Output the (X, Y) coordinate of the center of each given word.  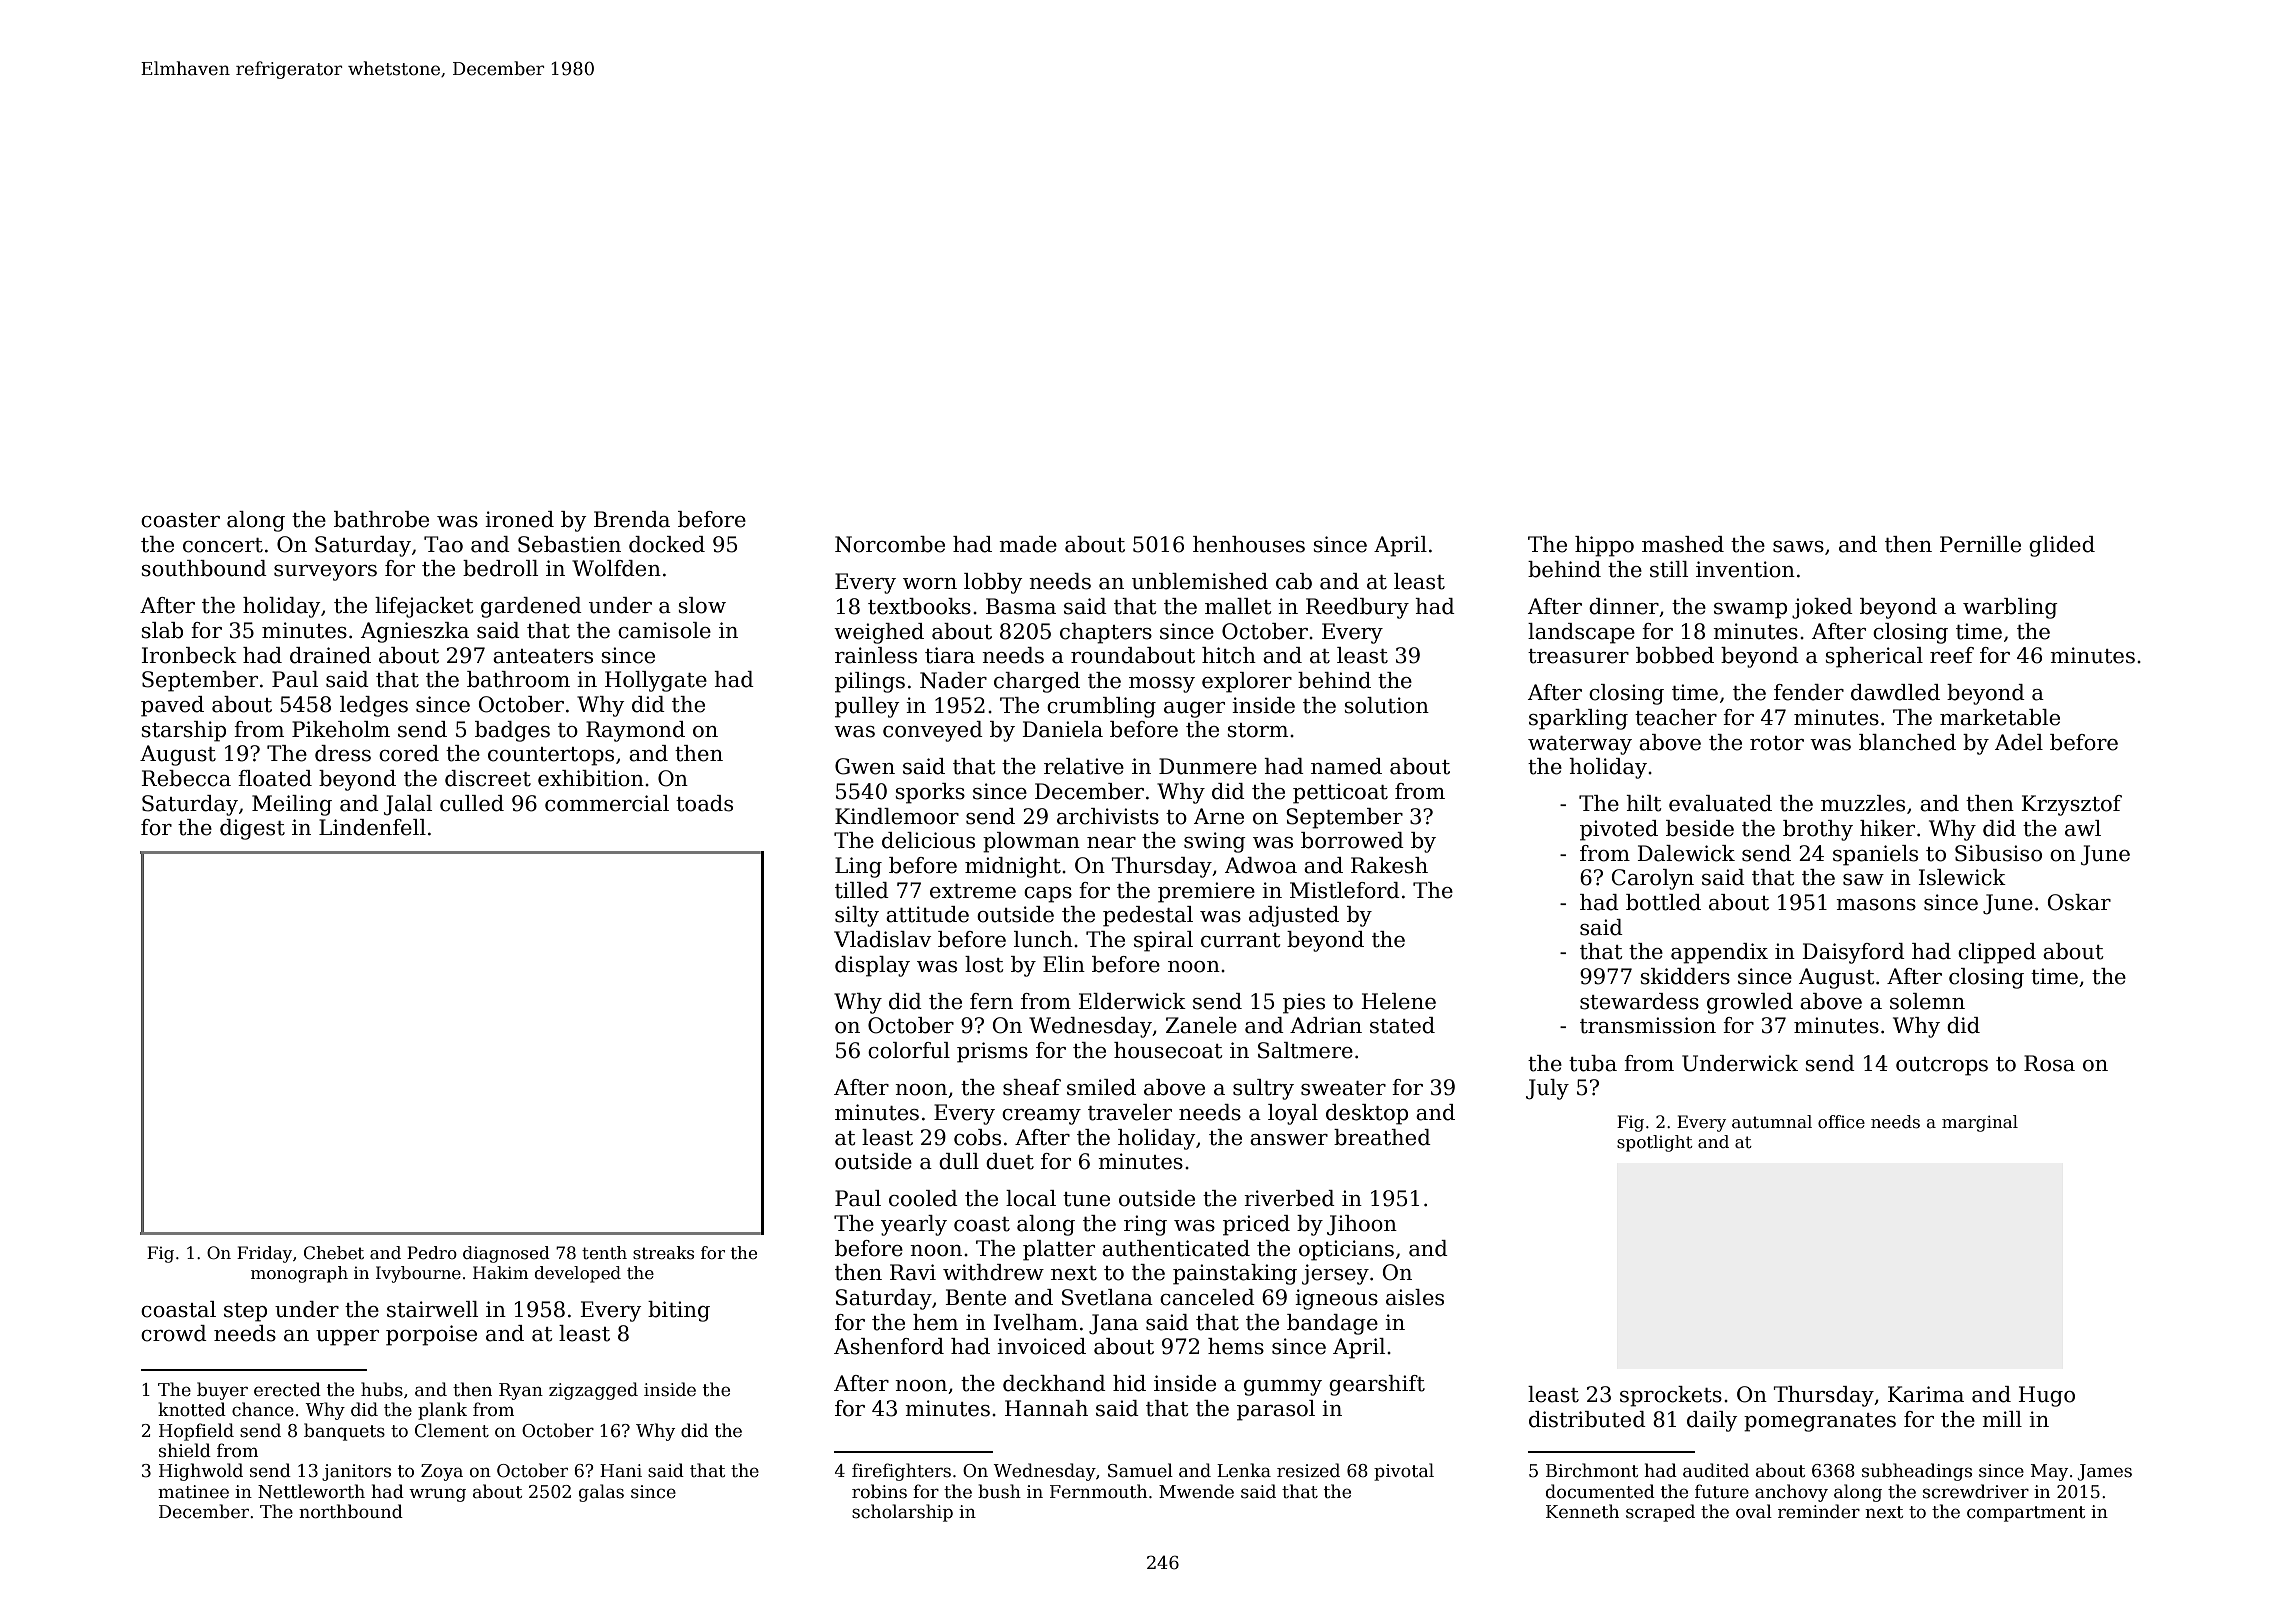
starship (184, 731)
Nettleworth (311, 1491)
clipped (1997, 953)
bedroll (500, 568)
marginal (1980, 1123)
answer (1289, 1140)
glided (2062, 546)
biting (679, 1311)
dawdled (1895, 692)
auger (1194, 710)
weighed (879, 633)
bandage (1332, 1324)
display (872, 966)
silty (857, 916)
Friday (264, 1254)
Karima (1926, 1394)
